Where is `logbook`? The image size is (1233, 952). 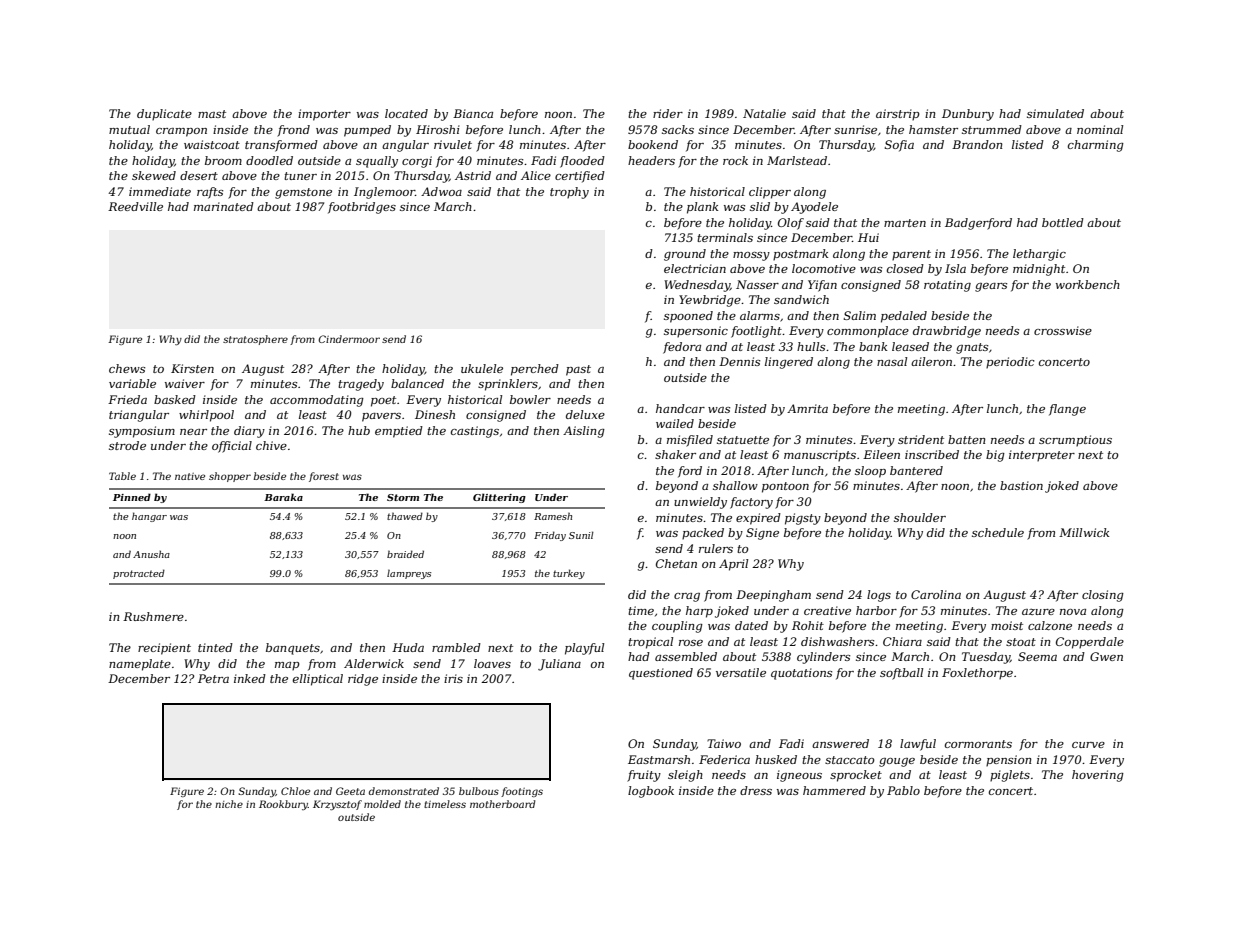
logbook is located at coordinates (651, 792).
